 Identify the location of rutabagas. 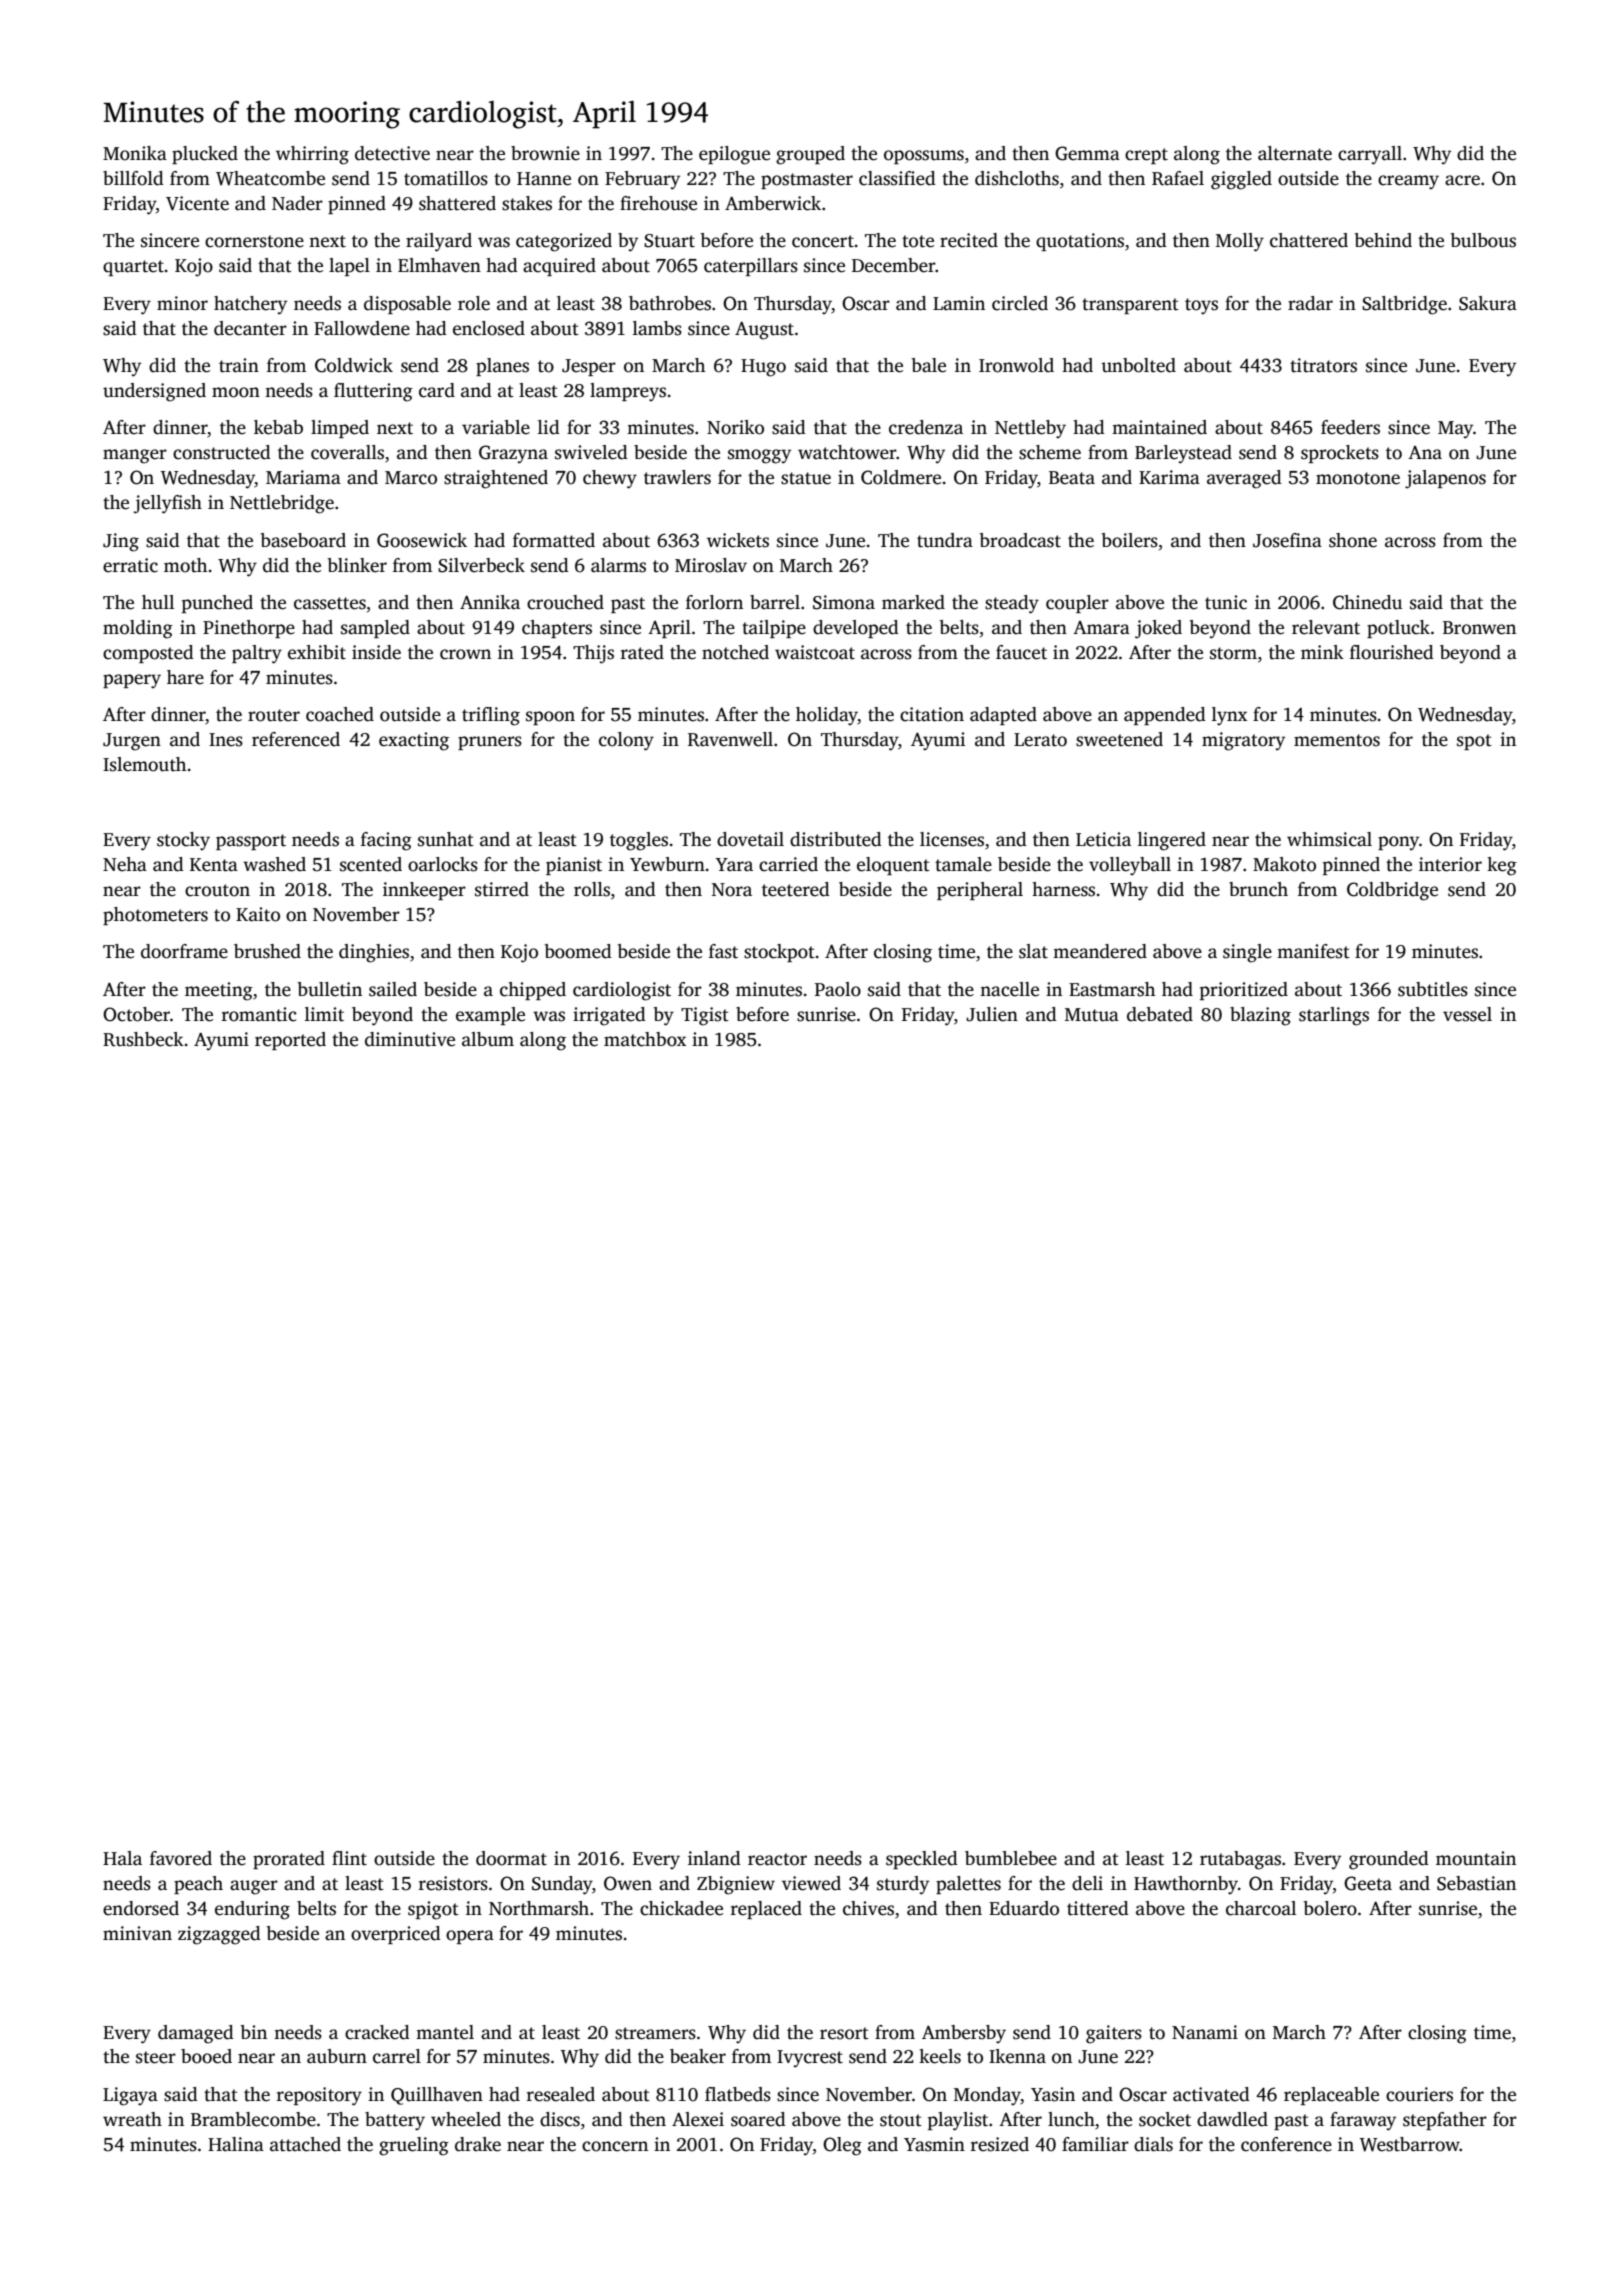
(1240, 1860).
